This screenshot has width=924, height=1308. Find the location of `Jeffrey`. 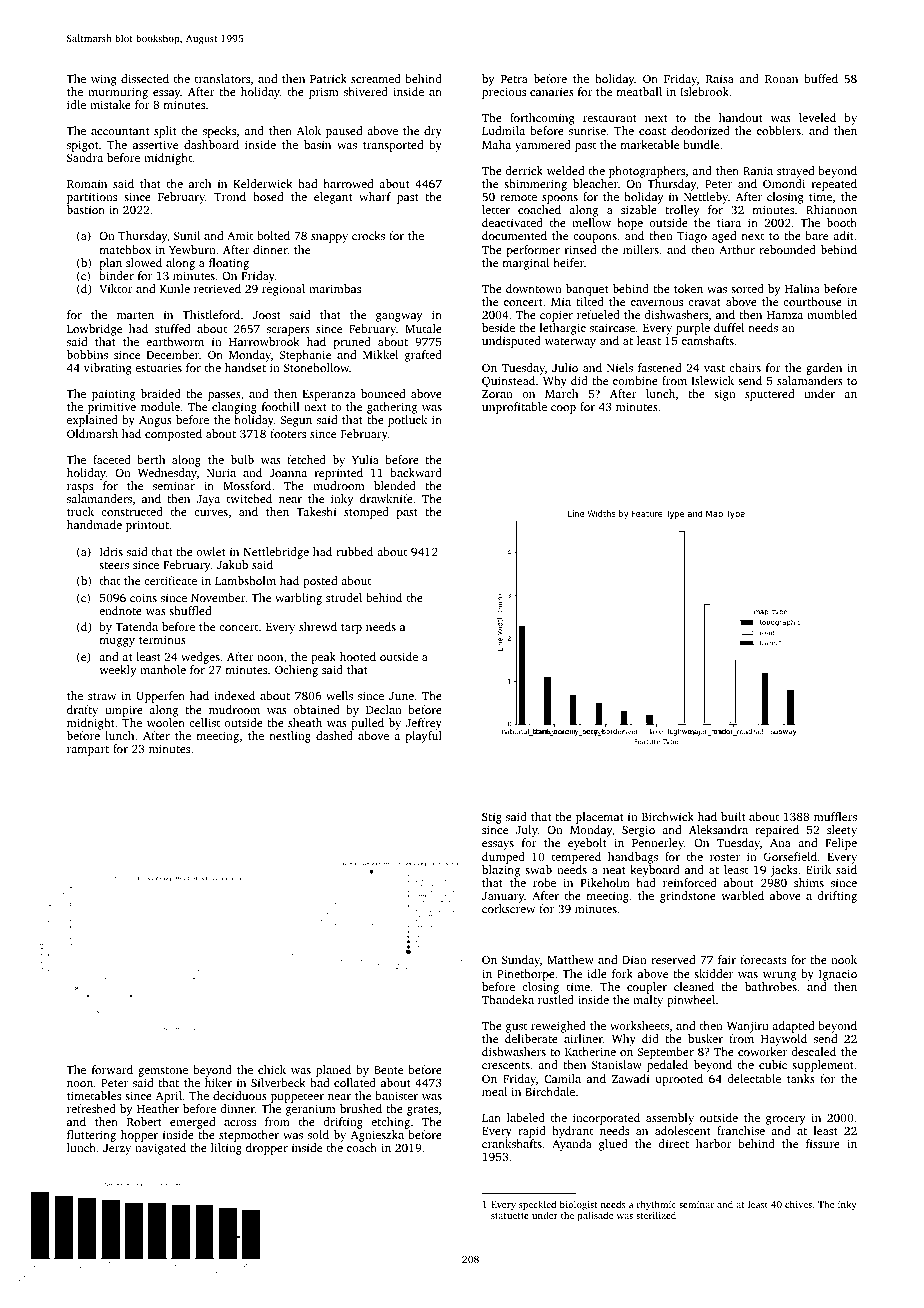

Jeffrey is located at coordinates (424, 724).
